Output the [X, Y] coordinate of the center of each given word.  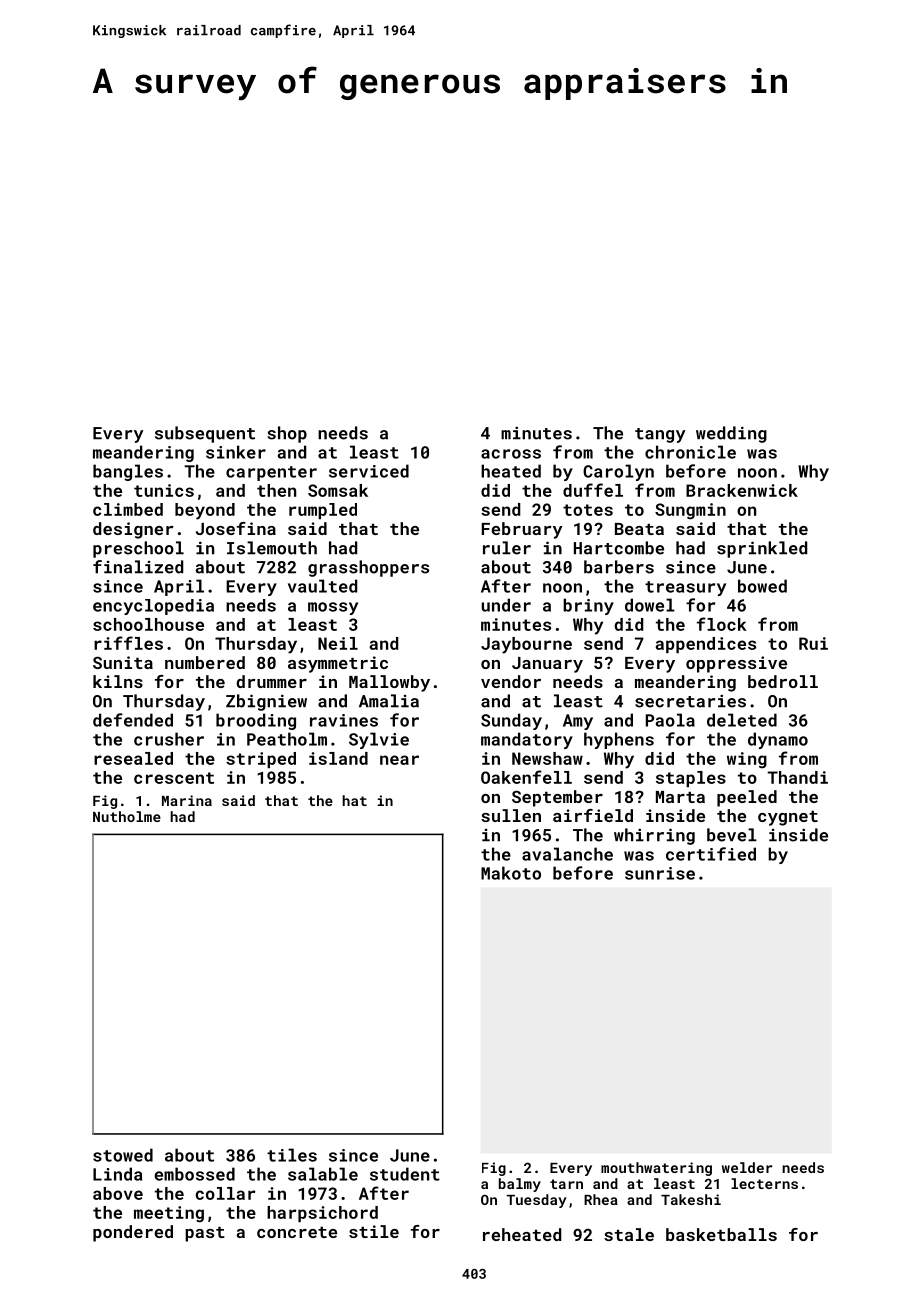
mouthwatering [656, 1169]
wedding [731, 434]
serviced [369, 471]
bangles [128, 472]
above [118, 1193]
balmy [520, 1185]
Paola [670, 720]
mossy [333, 608]
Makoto [511, 873]
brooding [256, 721]
